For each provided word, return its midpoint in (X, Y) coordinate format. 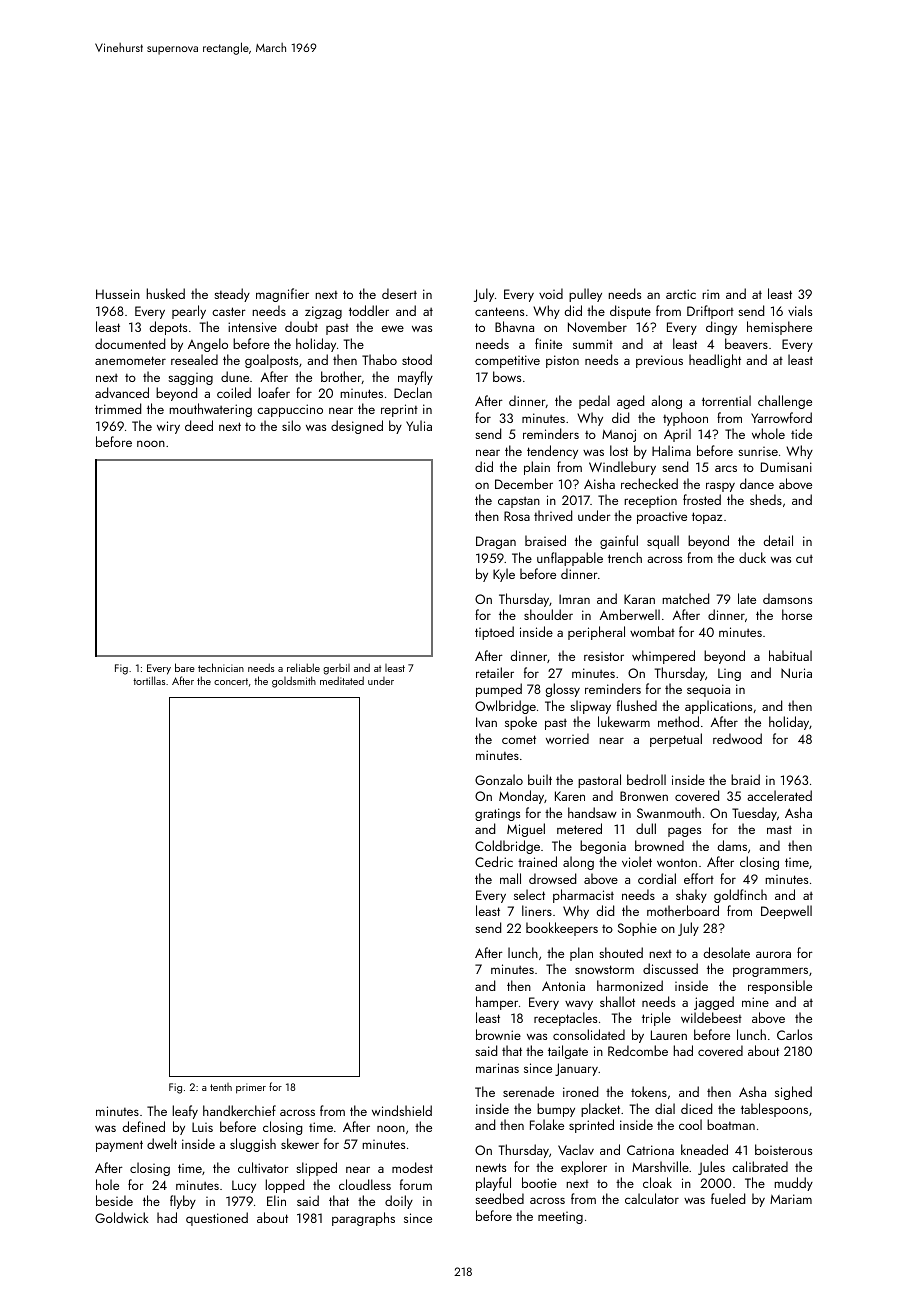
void (551, 293)
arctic (681, 294)
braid (745, 779)
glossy (563, 690)
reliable (303, 667)
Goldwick (122, 1217)
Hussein (118, 294)
